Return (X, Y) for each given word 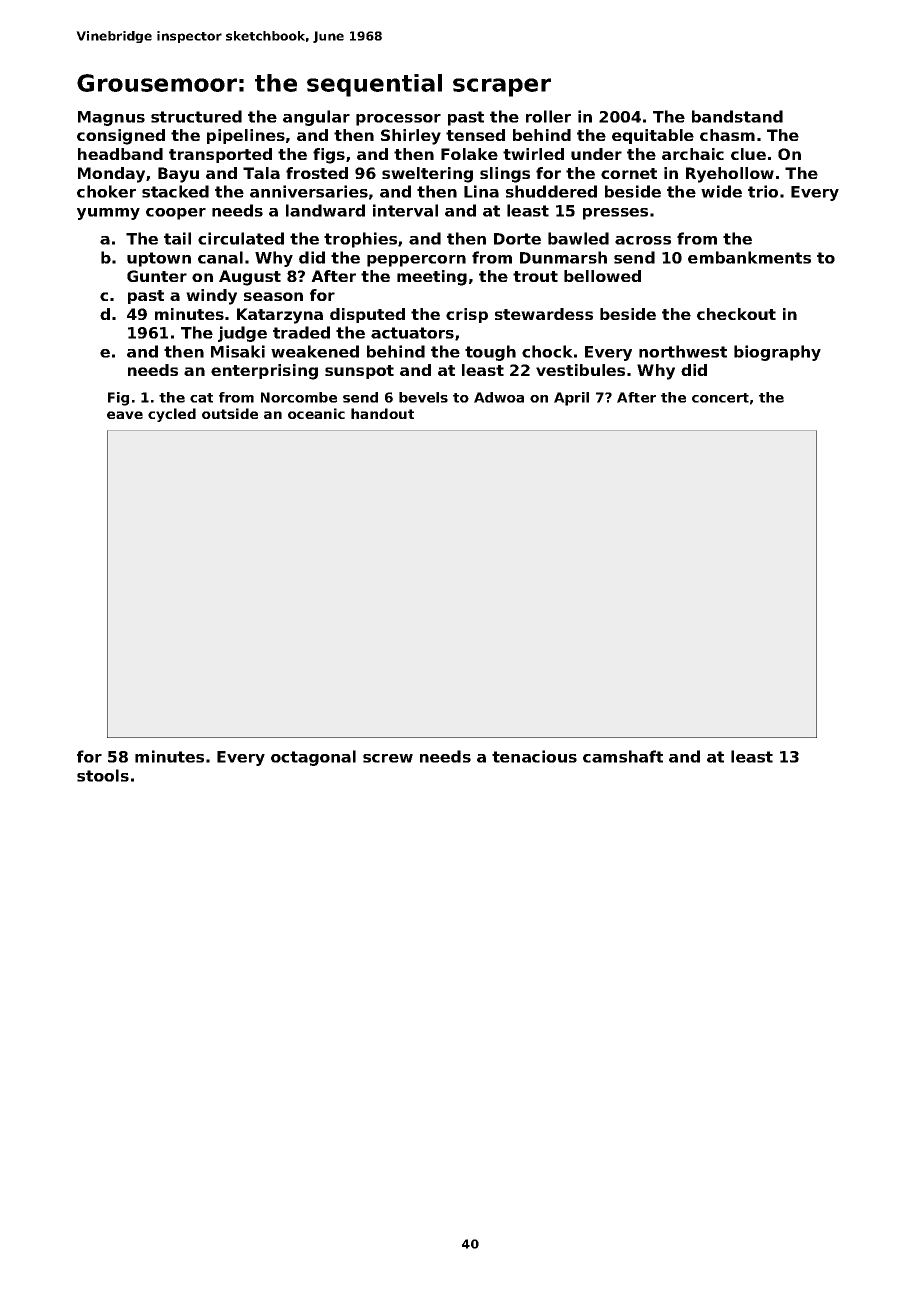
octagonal (313, 758)
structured (196, 116)
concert (720, 398)
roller (548, 116)
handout (382, 413)
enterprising (264, 372)
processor (398, 120)
